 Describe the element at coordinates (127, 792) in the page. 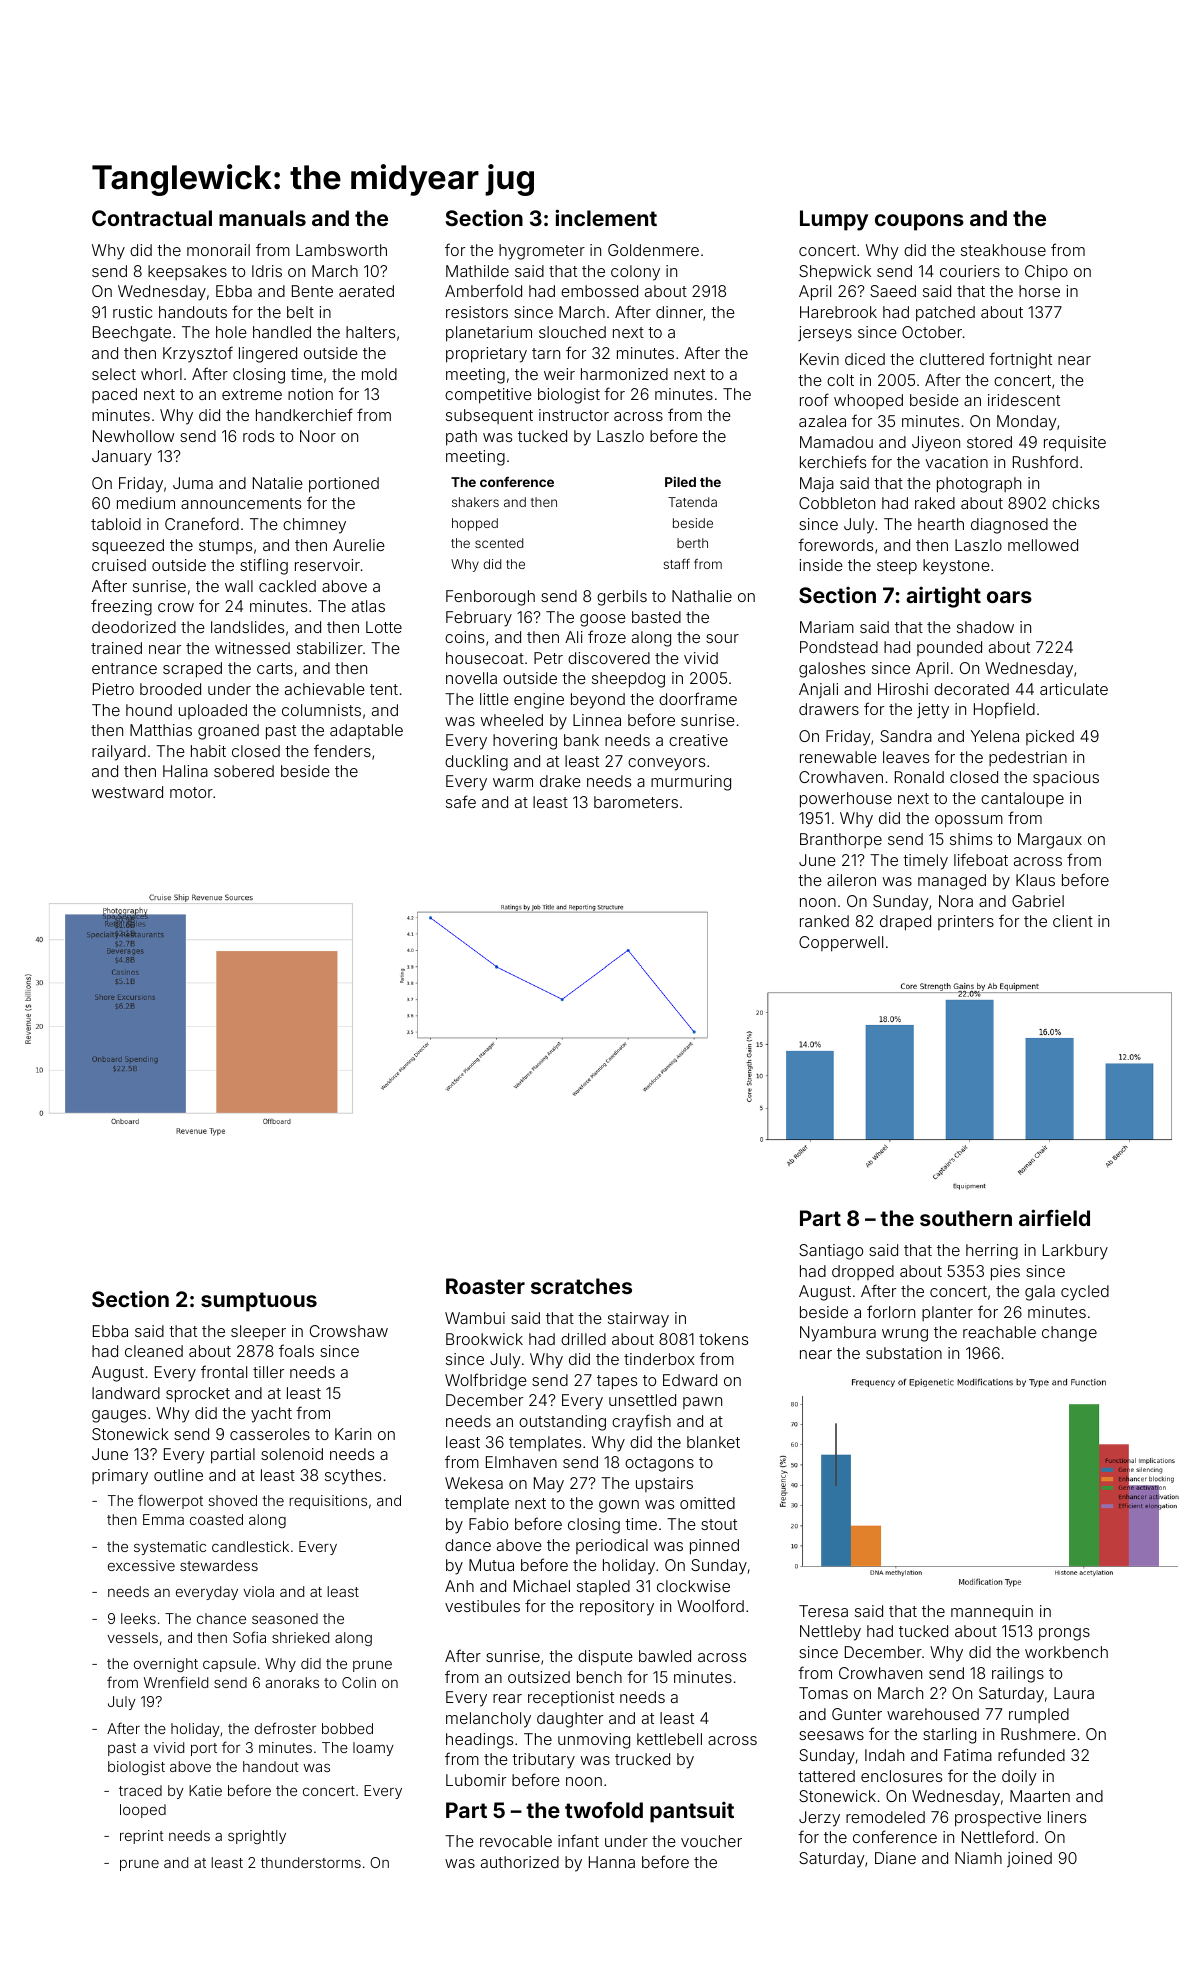

I see `westward` at that location.
